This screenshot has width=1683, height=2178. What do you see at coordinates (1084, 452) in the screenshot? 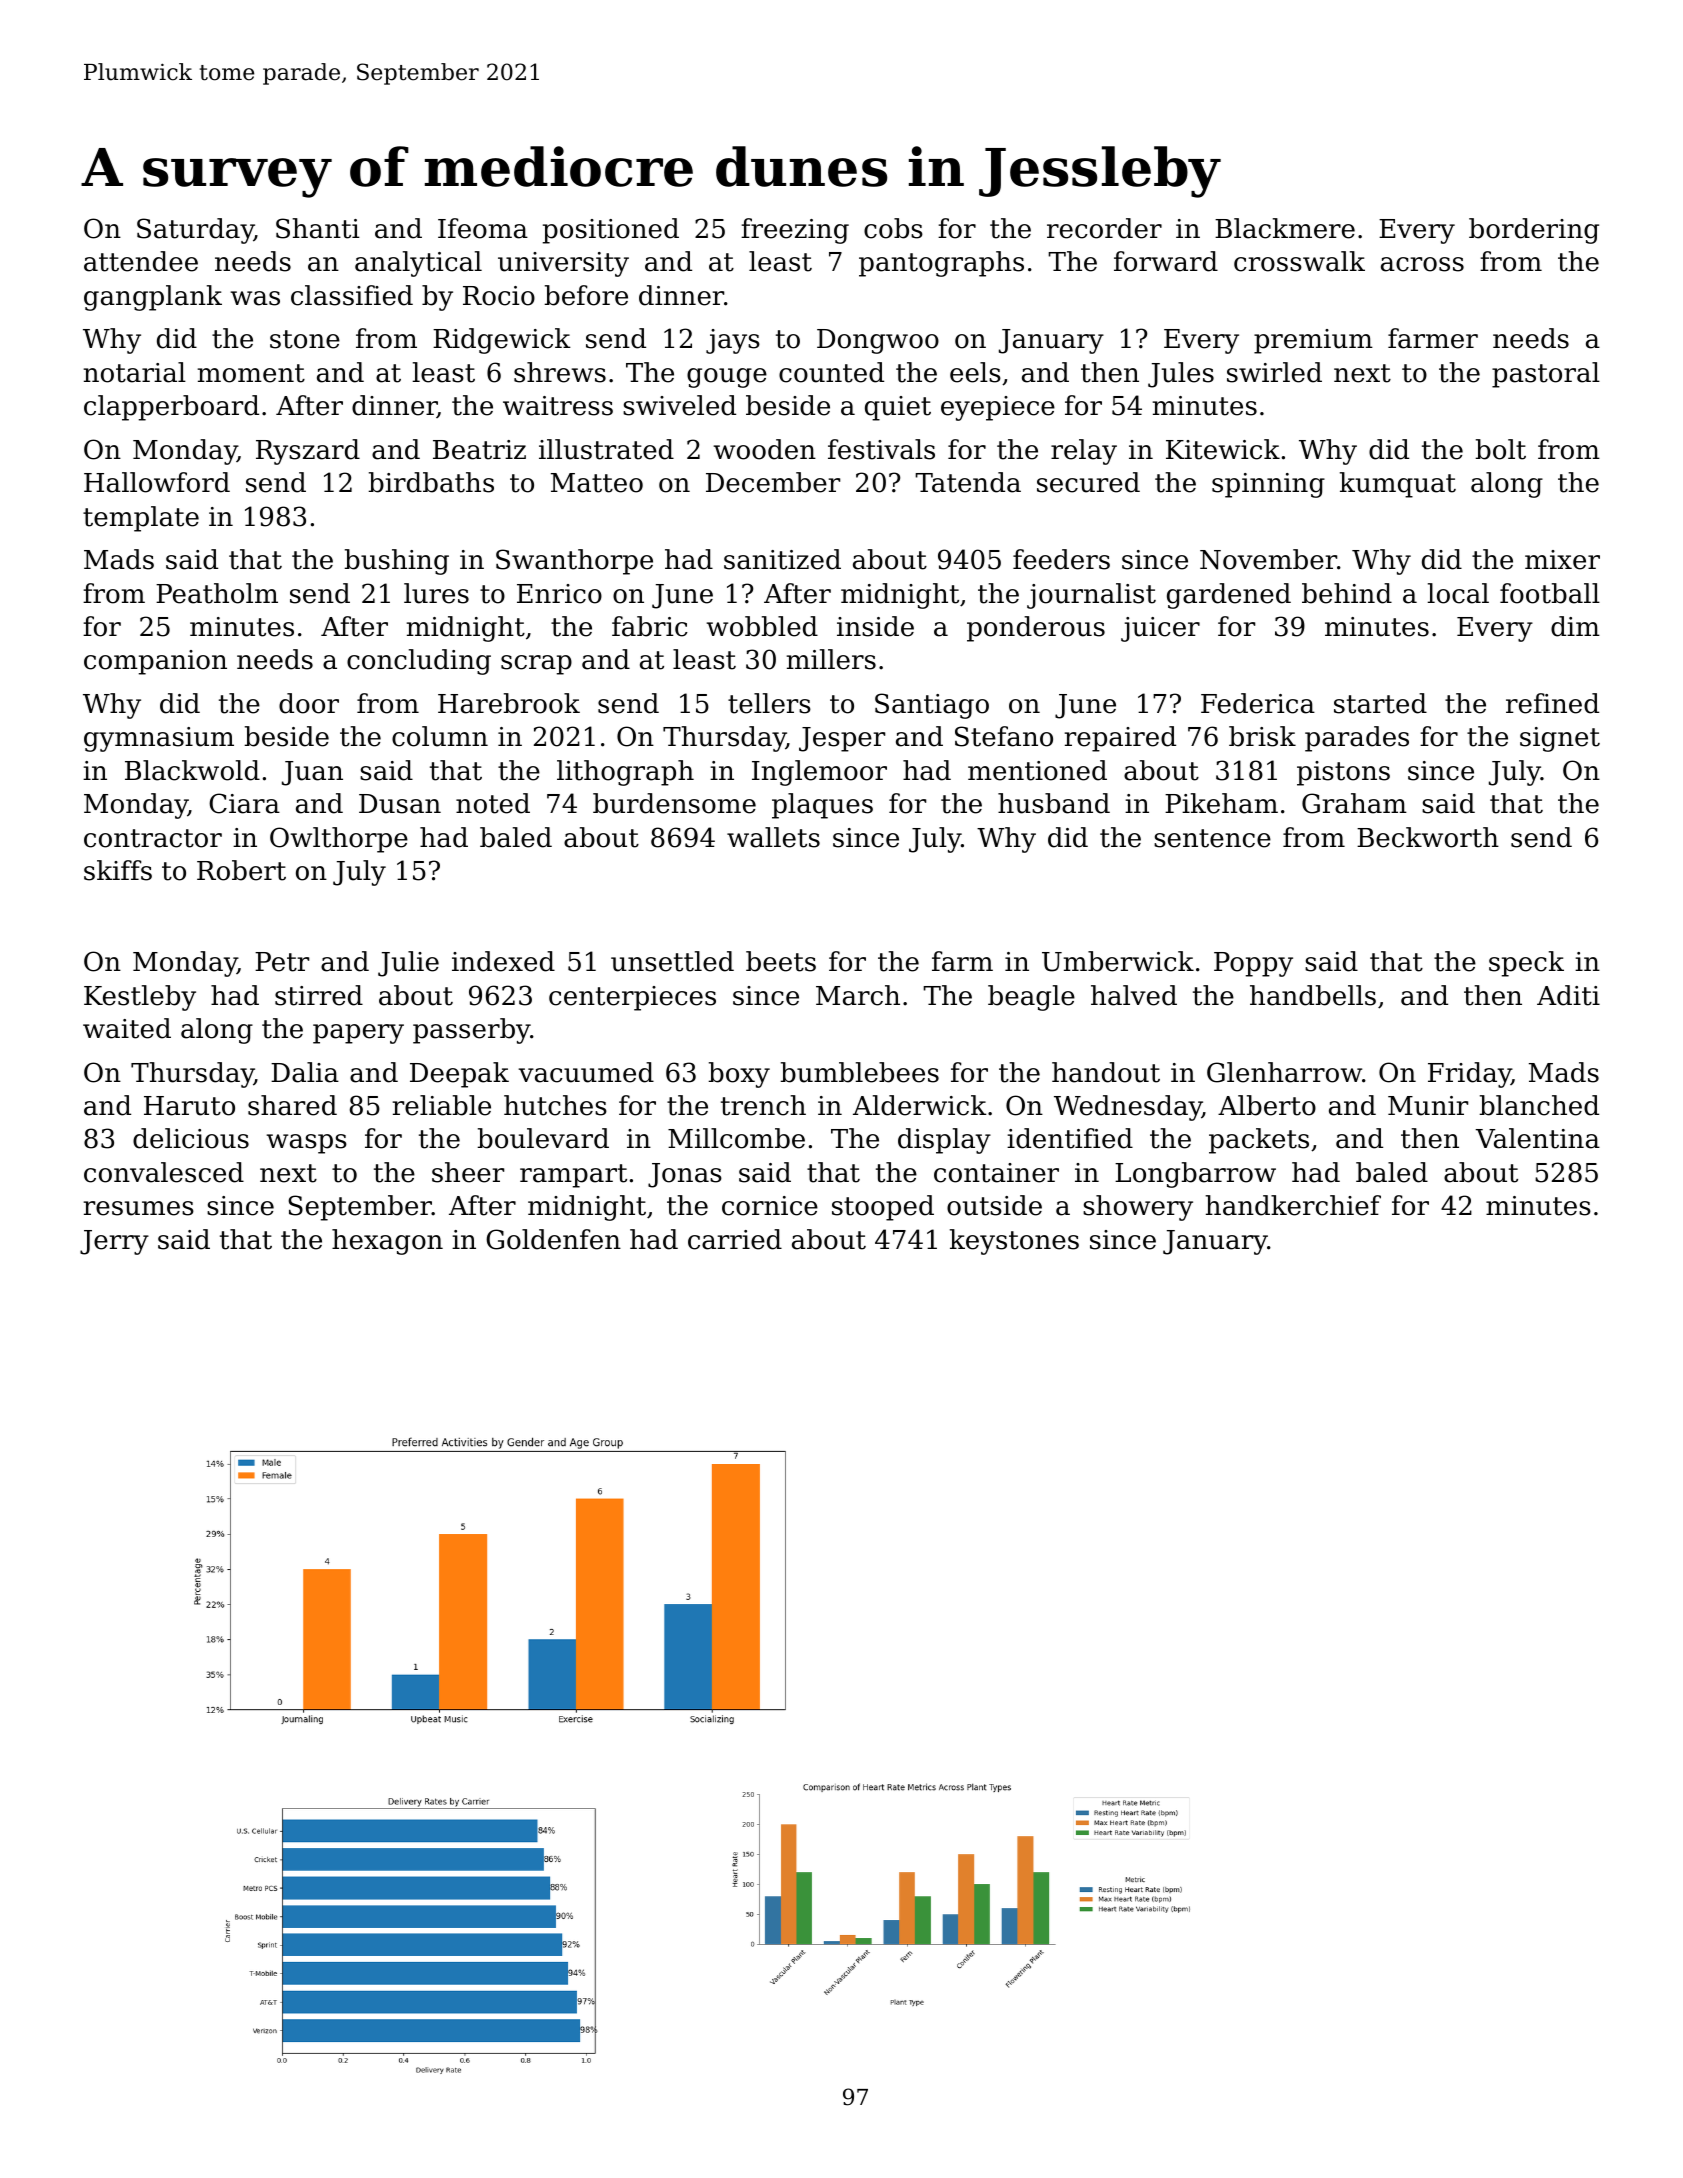
I see `relay` at bounding box center [1084, 452].
